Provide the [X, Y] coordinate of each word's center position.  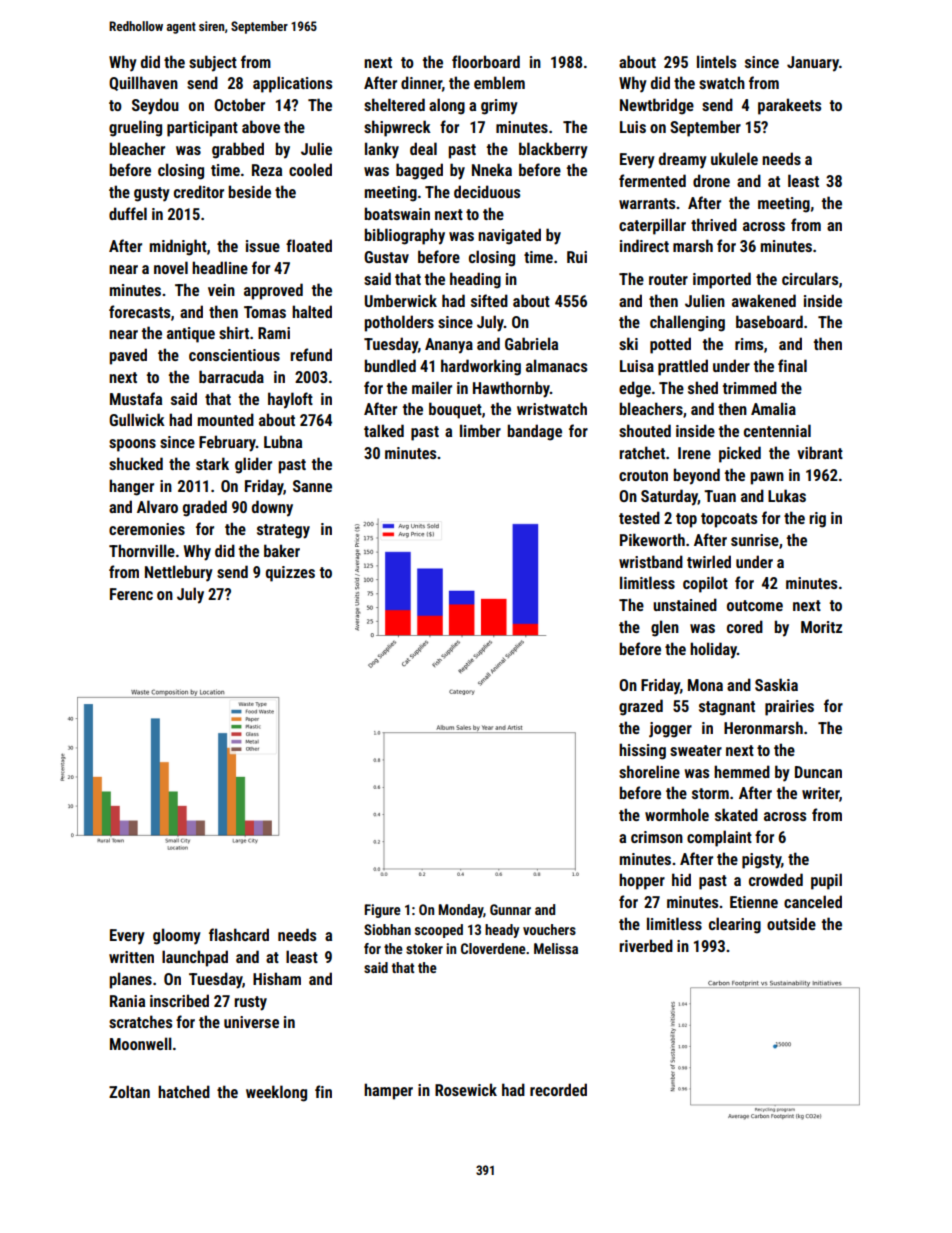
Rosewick [466, 1089]
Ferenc [131, 594]
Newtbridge [657, 106]
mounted [226, 419]
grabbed [238, 150]
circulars [810, 278]
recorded [558, 1089]
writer [820, 793]
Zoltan [129, 1091]
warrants [647, 203]
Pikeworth [652, 539]
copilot [705, 584]
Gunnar [510, 909]
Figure [383, 911]
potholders [399, 323]
